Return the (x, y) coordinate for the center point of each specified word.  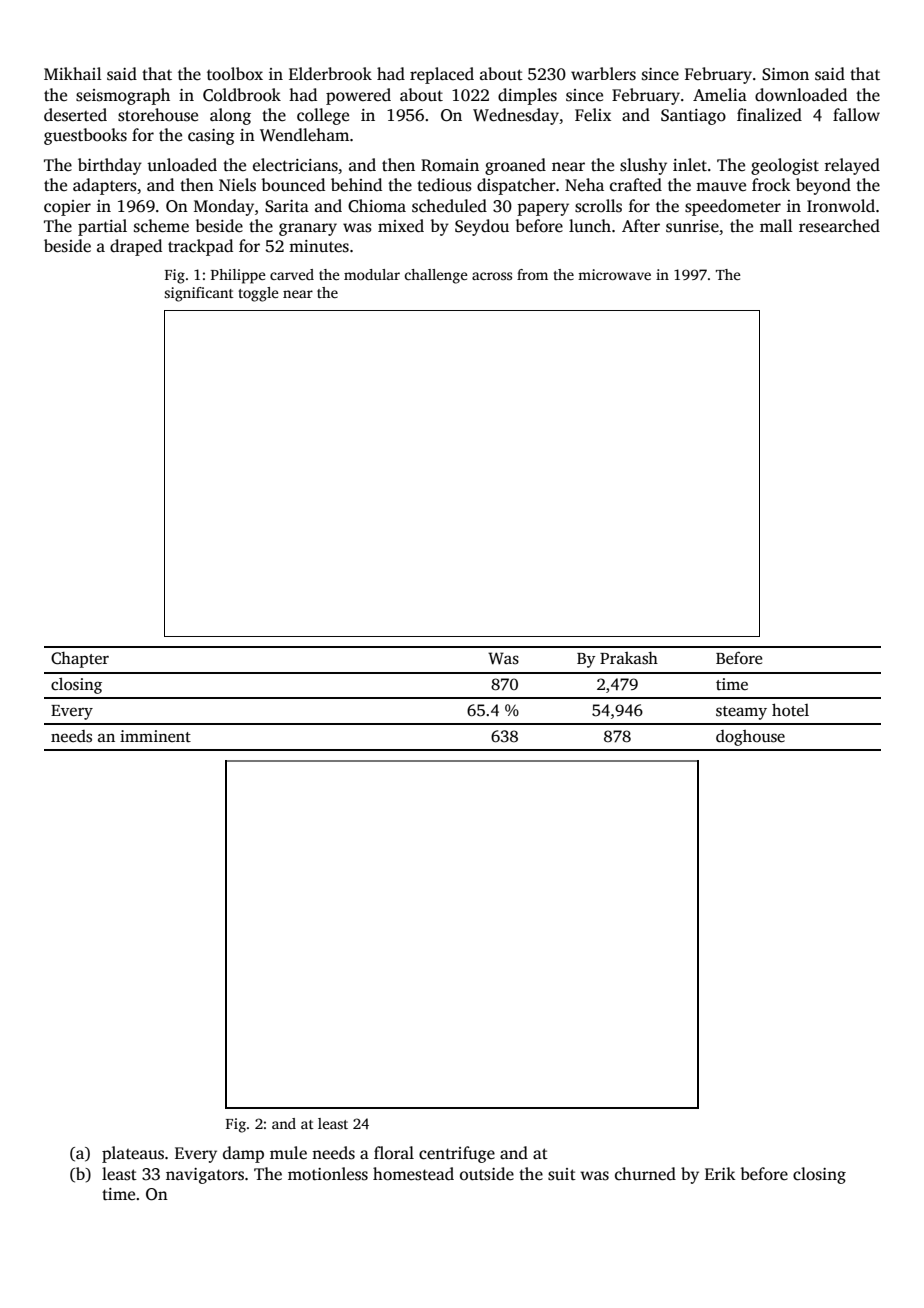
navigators (205, 1176)
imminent (155, 736)
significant (199, 294)
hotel (790, 710)
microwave (614, 274)
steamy (741, 713)
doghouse (750, 738)
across (492, 276)
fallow (856, 114)
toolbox (235, 74)
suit (562, 1174)
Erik (720, 1173)
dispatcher (516, 186)
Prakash (629, 658)
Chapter (80, 660)
